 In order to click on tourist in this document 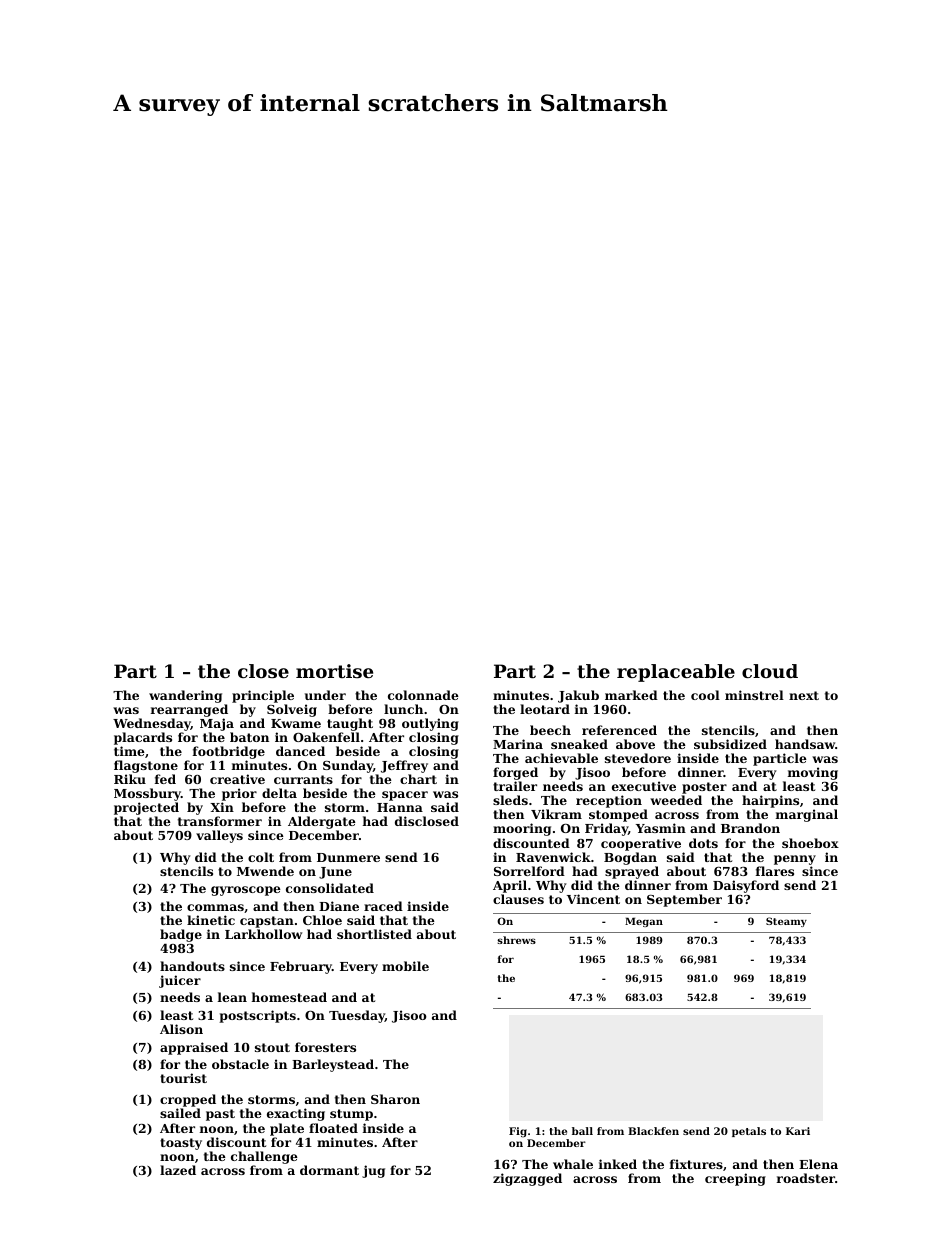, I will do `click(183, 1078)`.
